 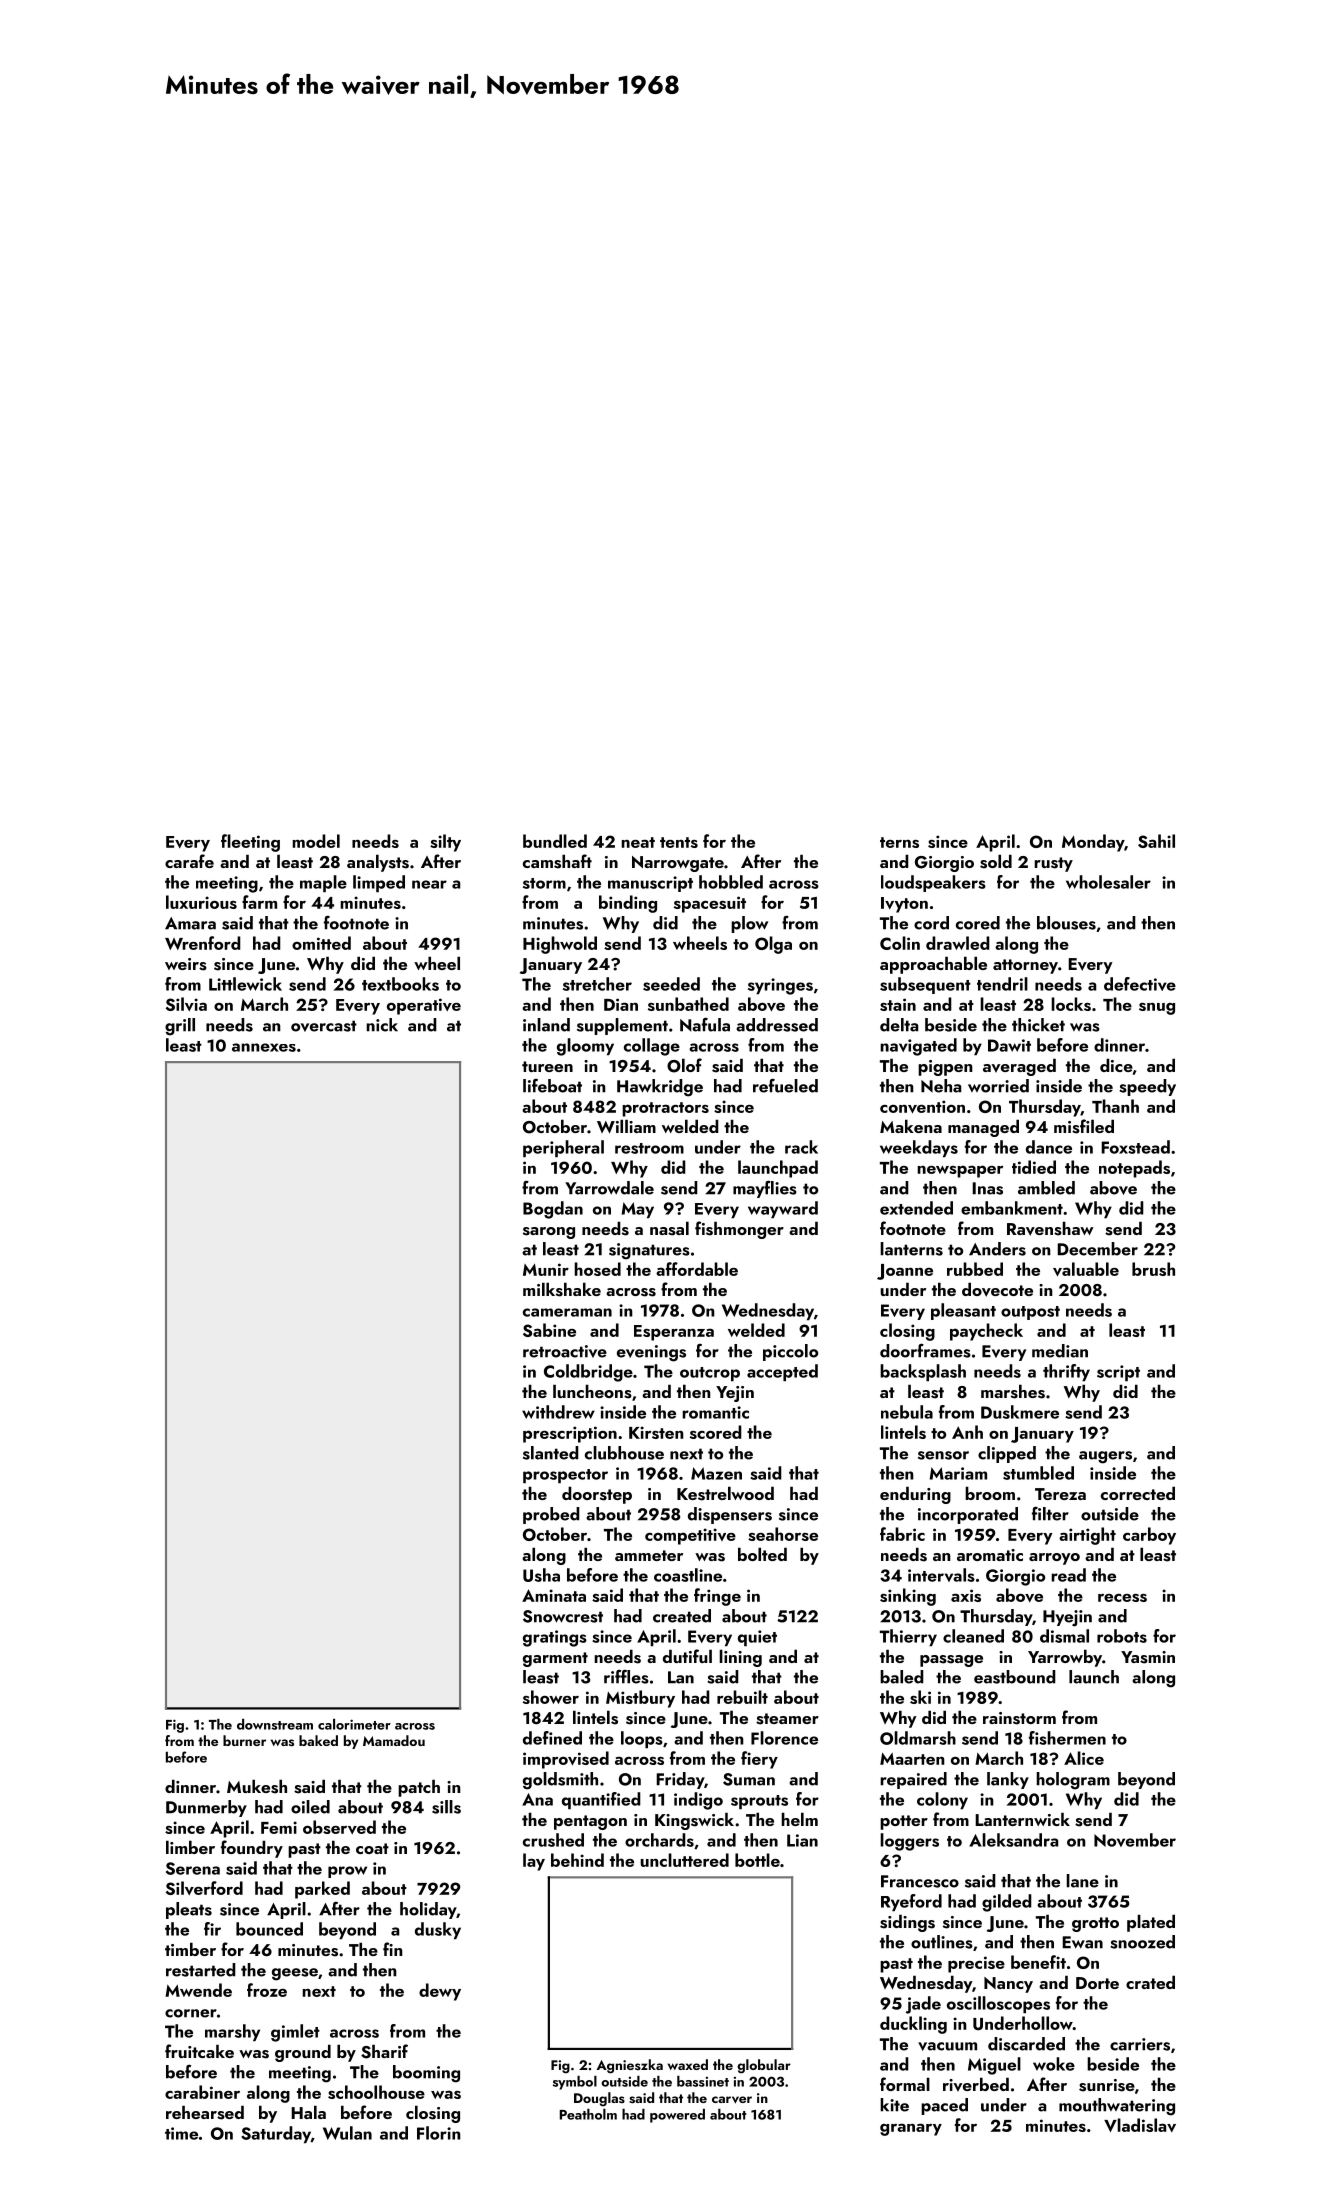 What do you see at coordinates (244, 1740) in the page?
I see `burner` at bounding box center [244, 1740].
